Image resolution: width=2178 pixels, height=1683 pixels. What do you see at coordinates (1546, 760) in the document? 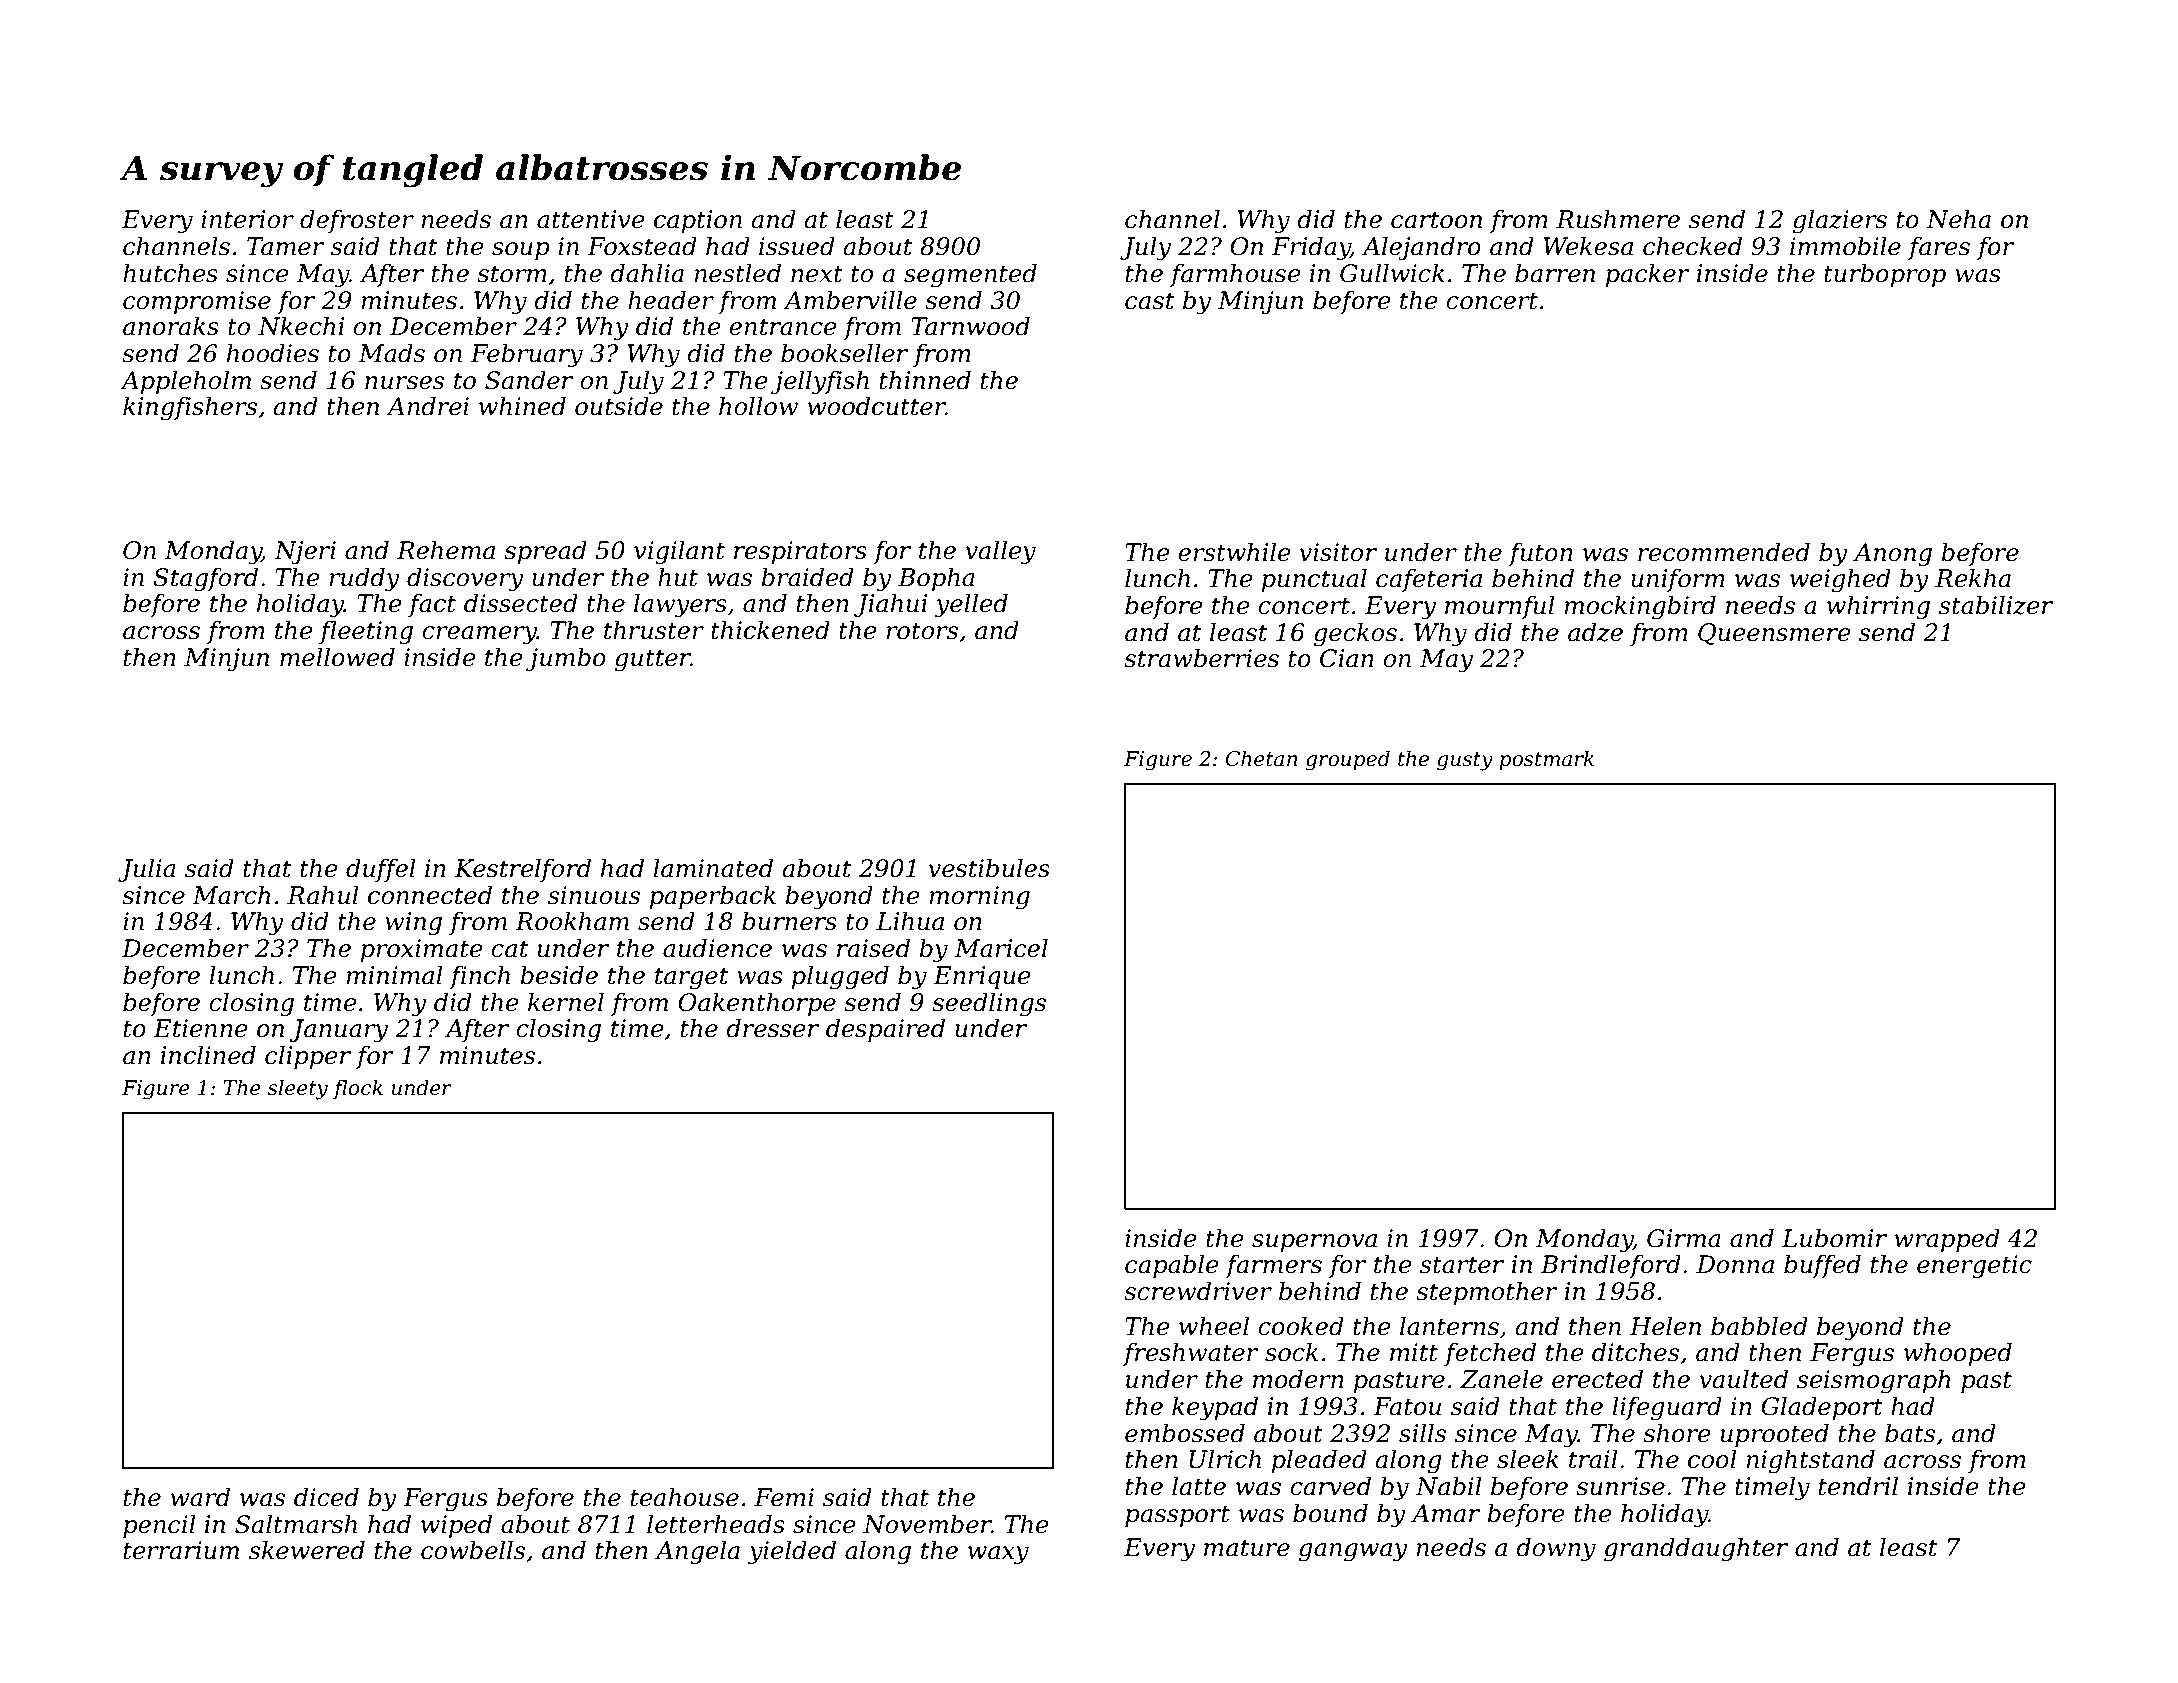
I see `postmark` at bounding box center [1546, 760].
